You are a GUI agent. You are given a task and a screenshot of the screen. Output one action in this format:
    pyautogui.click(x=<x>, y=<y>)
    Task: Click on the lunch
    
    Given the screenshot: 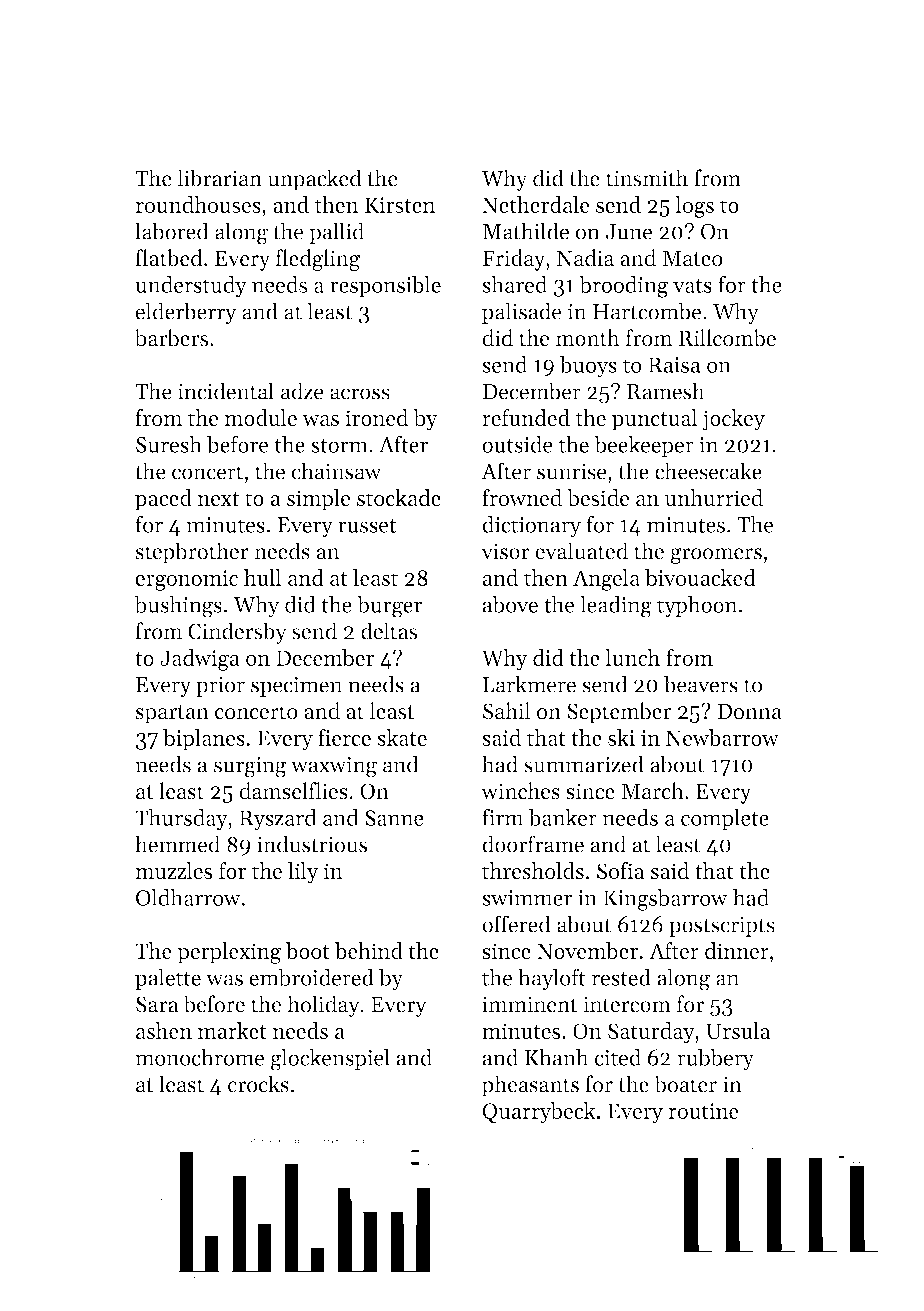 What is the action you would take?
    pyautogui.click(x=632, y=657)
